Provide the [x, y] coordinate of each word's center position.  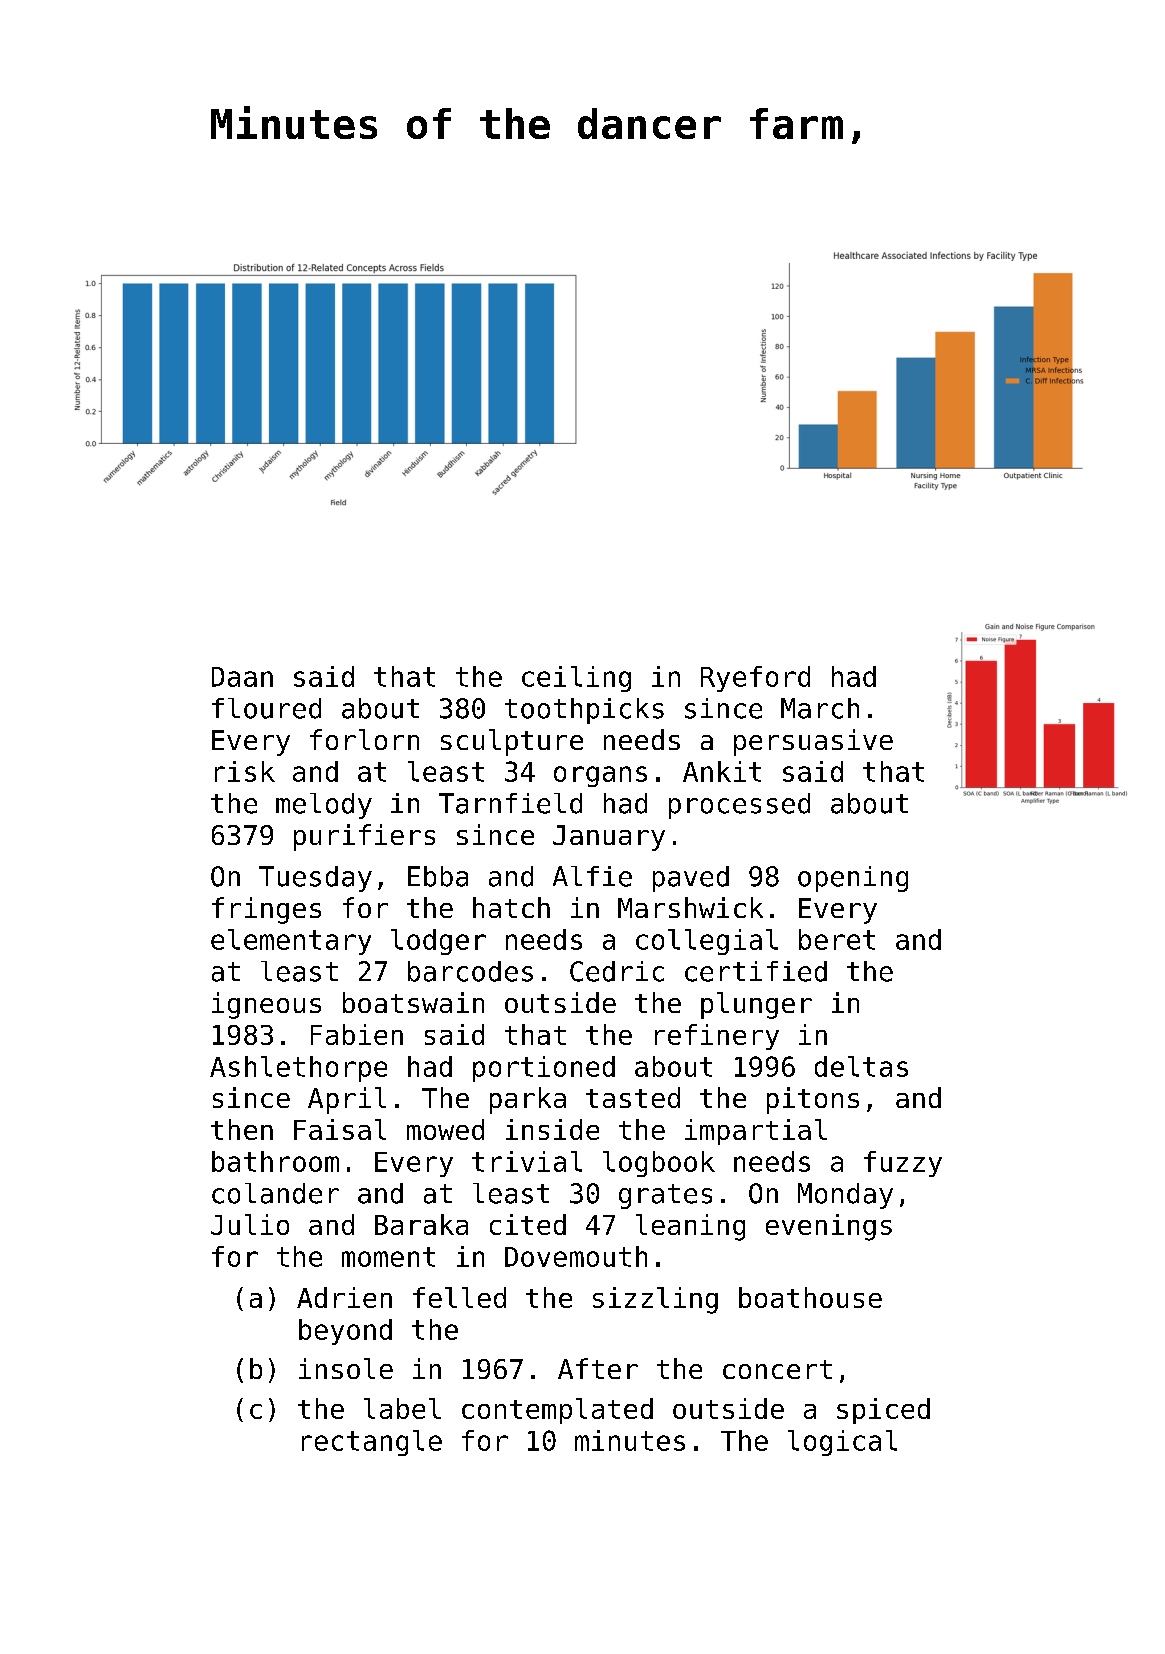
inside [552, 1129]
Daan [242, 677]
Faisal [340, 1129]
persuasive [813, 742]
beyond [345, 1332]
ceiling [576, 679]
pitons [813, 1100]
